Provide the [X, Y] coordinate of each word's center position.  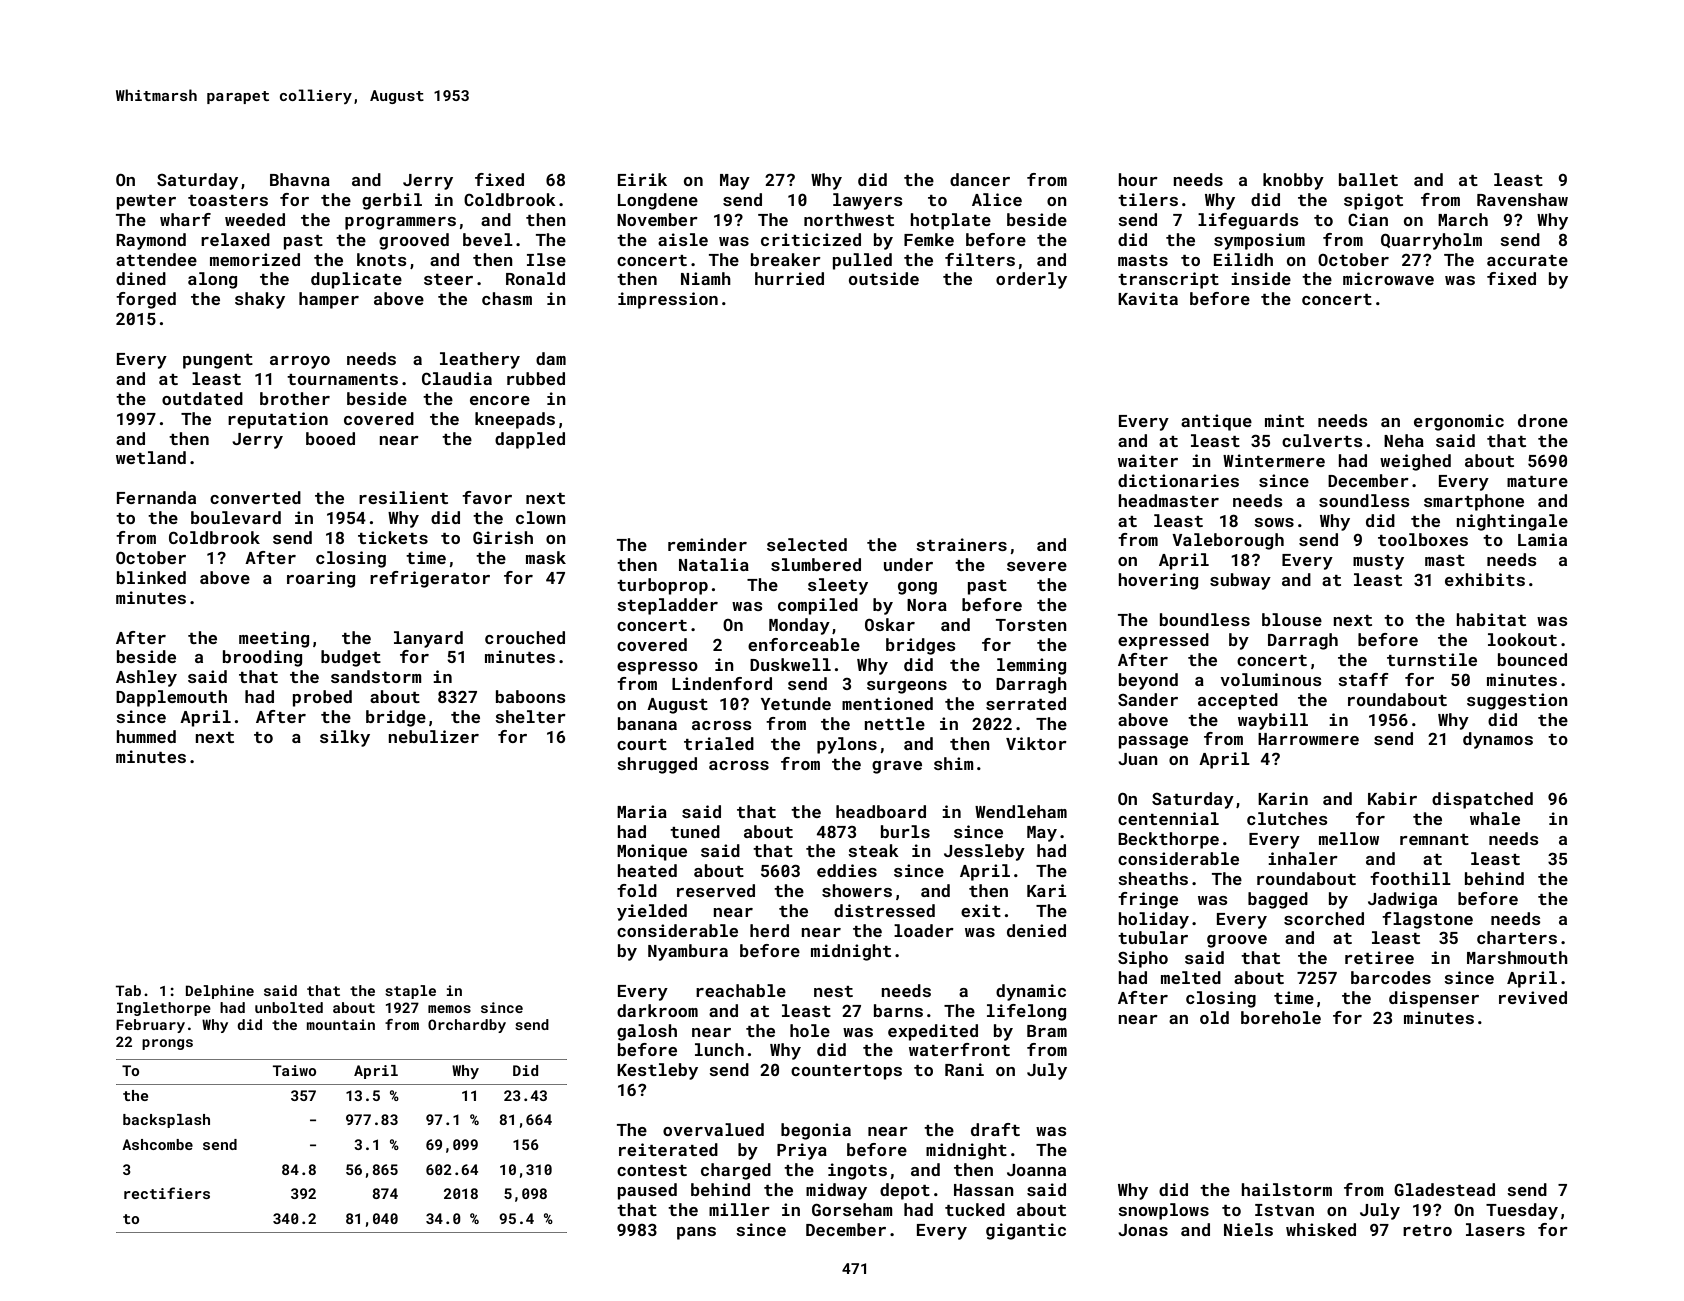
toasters [228, 200]
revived [1533, 997]
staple [410, 992]
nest [833, 991]
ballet [1368, 179]
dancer [980, 179]
